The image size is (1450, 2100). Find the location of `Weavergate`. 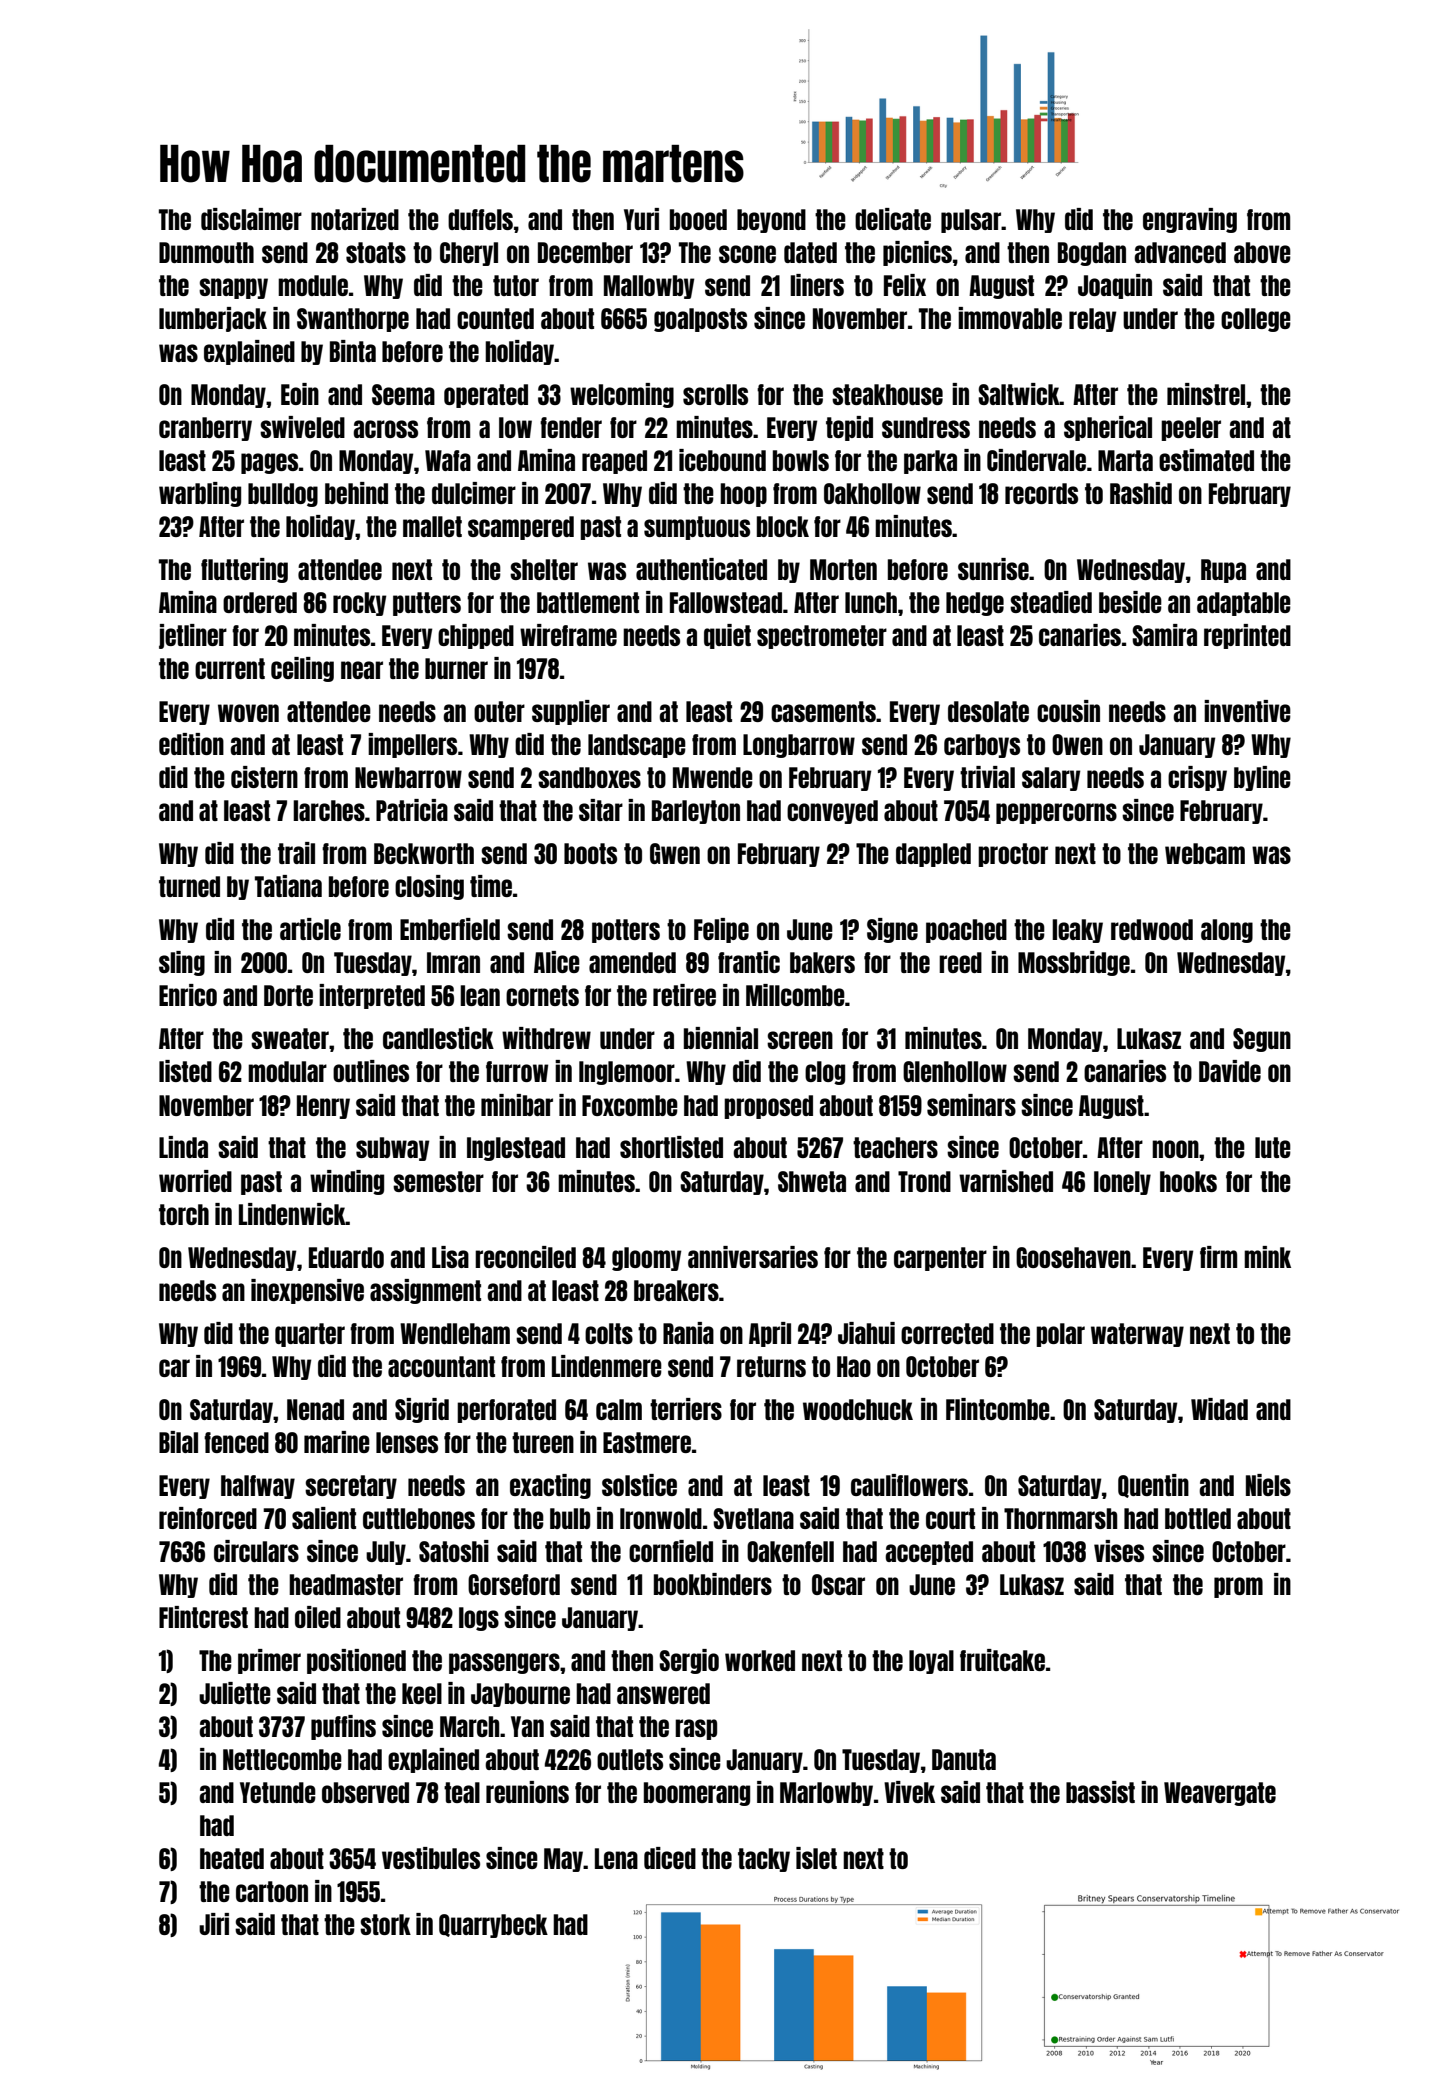

Weavergate is located at coordinates (1220, 1794).
